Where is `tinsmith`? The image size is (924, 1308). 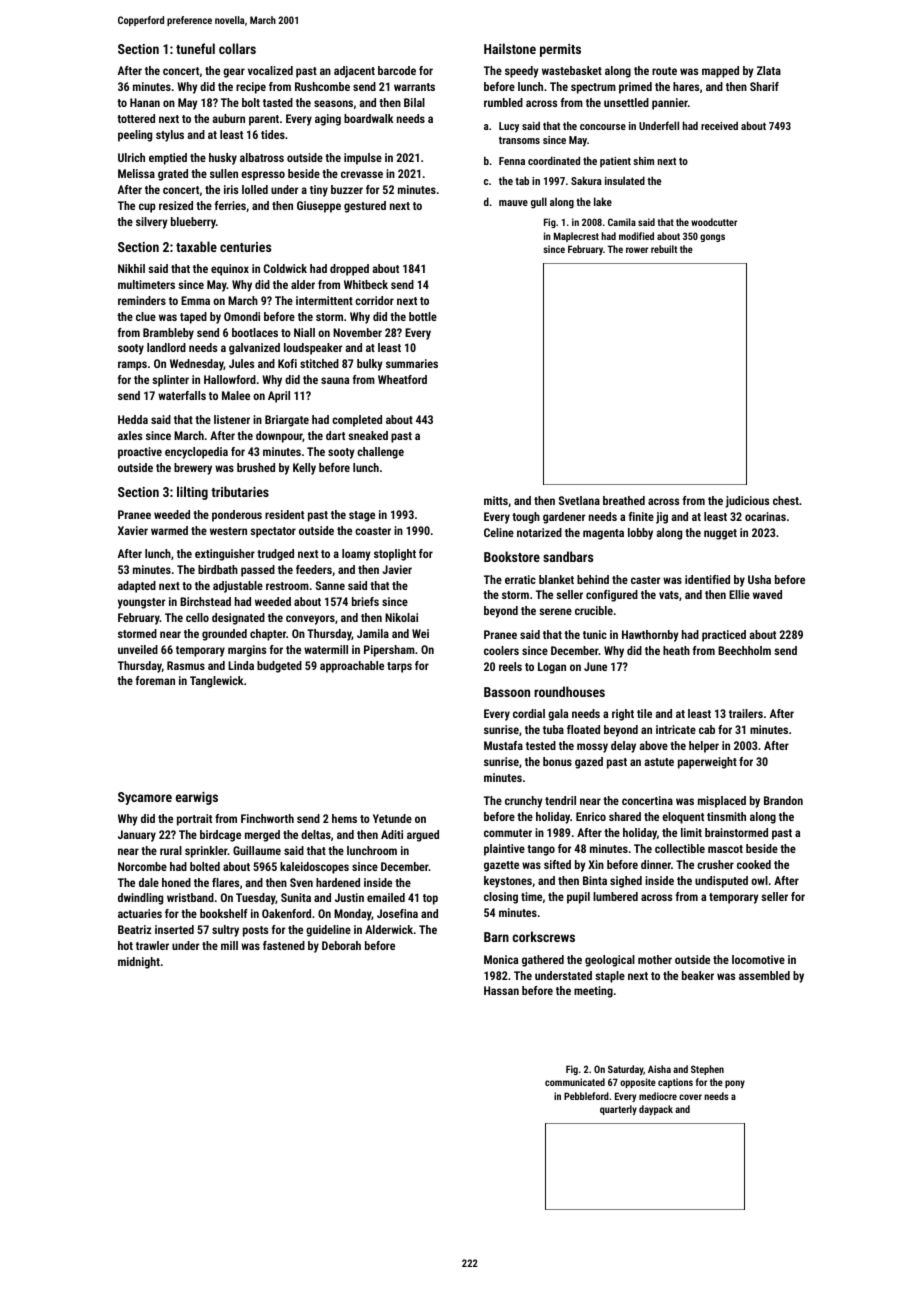 tinsmith is located at coordinates (726, 816).
